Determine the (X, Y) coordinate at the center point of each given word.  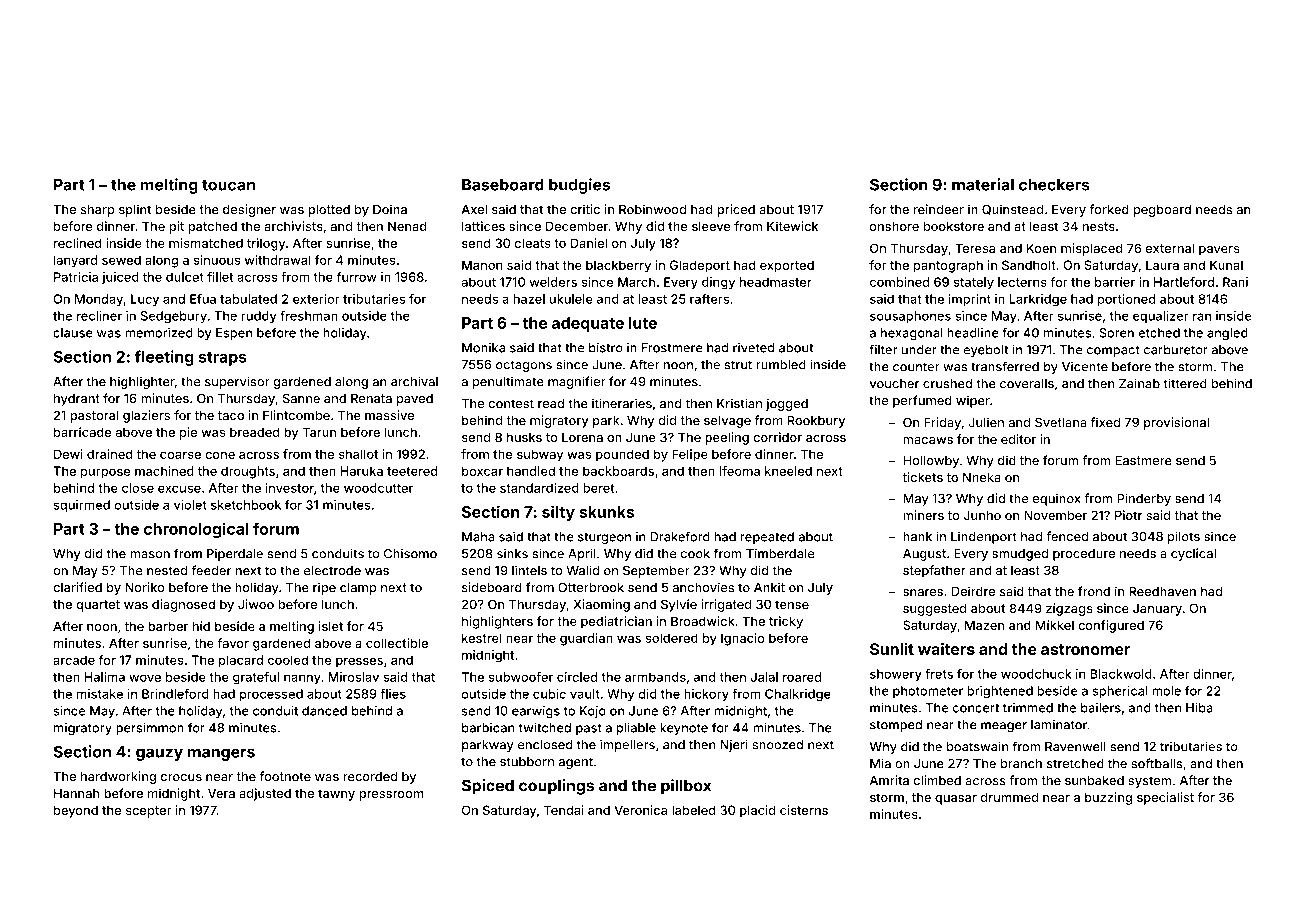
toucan (228, 185)
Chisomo (410, 554)
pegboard (1162, 211)
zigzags (1069, 609)
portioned (1126, 300)
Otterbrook (591, 587)
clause (73, 333)
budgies (579, 186)
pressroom (391, 796)
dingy (718, 283)
